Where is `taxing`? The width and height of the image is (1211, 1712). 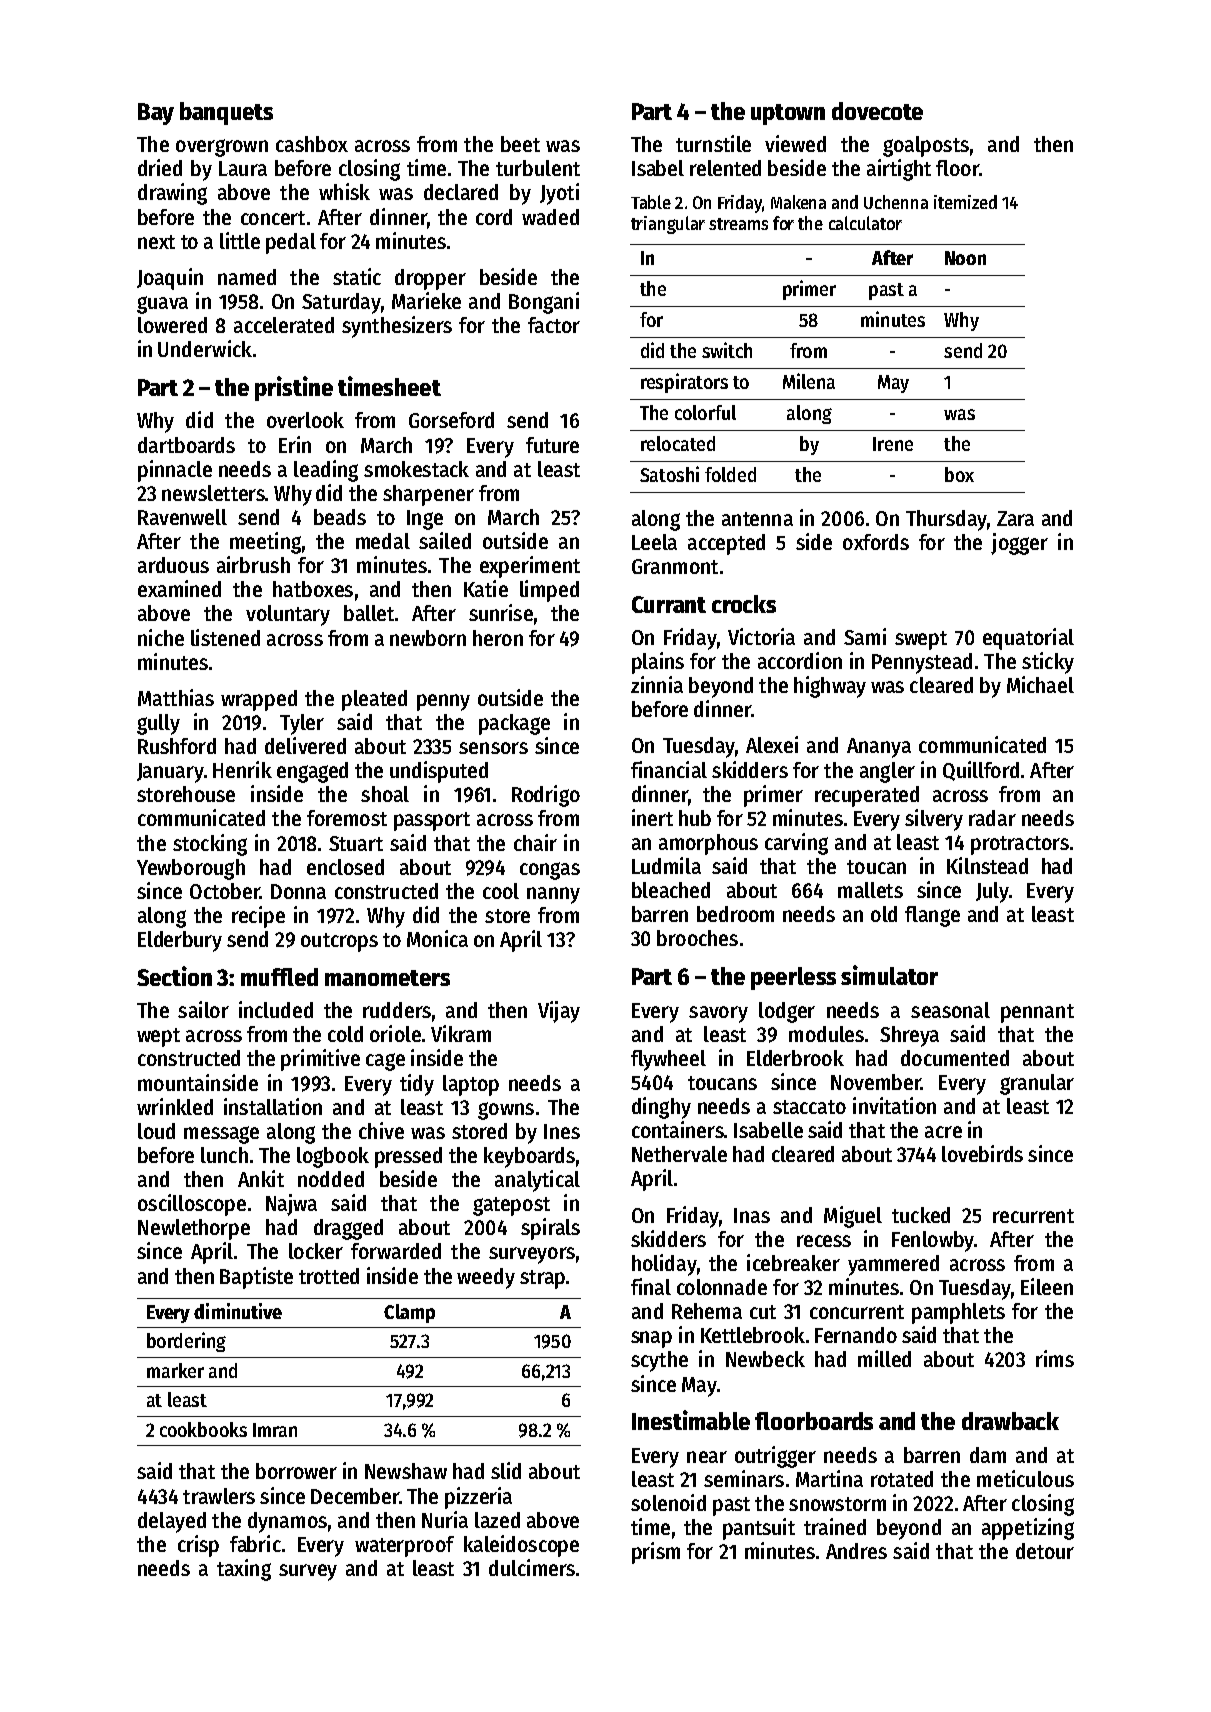 taxing is located at coordinates (244, 1570).
